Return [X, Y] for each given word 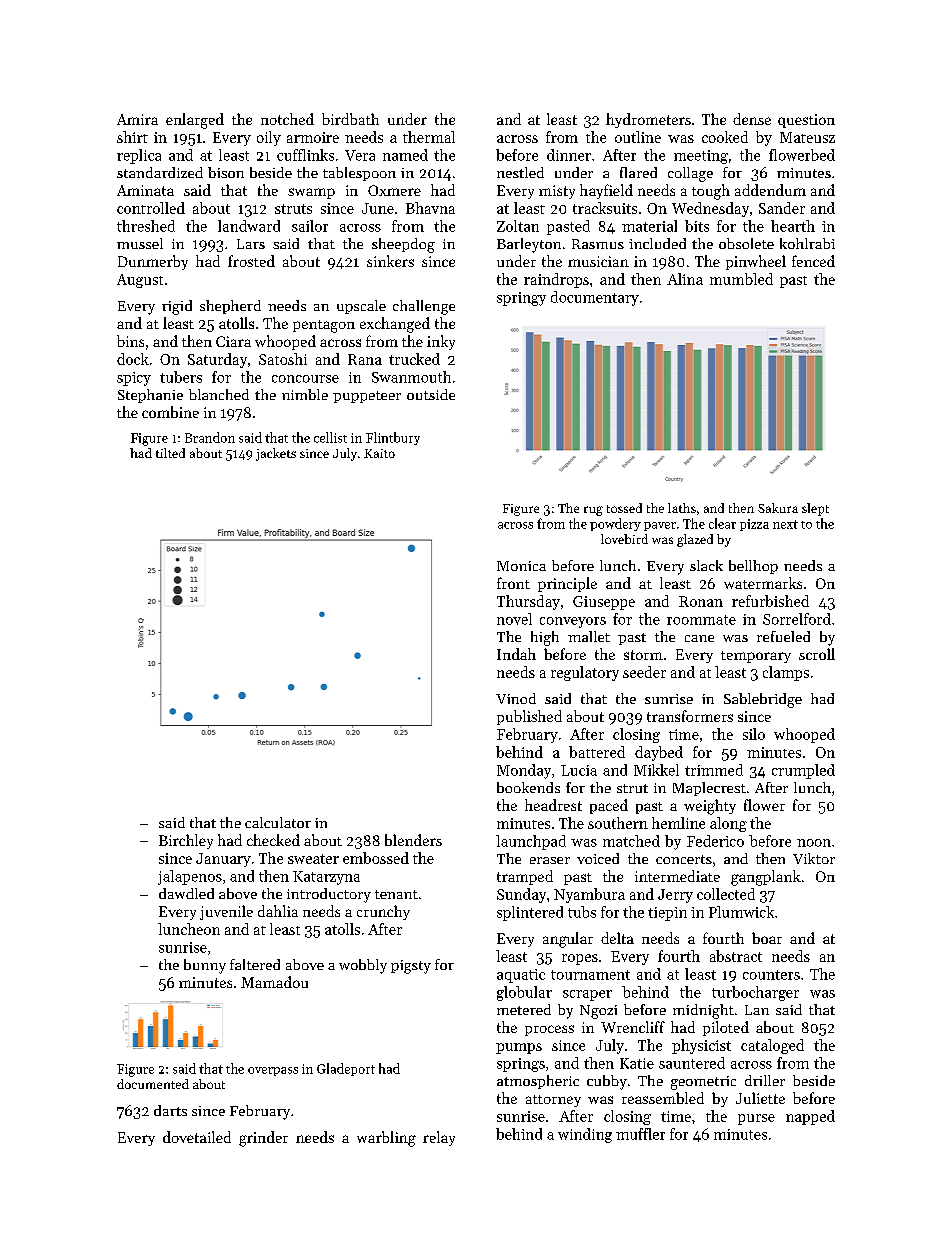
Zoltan [518, 226]
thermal [429, 137]
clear [722, 523]
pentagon [324, 326]
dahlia [278, 911]
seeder [644, 672]
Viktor [814, 858]
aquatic [521, 976]
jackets [276, 454]
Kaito [379, 453]
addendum [770, 190]
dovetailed [197, 1137]
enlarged [195, 121]
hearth [793, 226]
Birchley [186, 841]
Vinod [516, 698]
